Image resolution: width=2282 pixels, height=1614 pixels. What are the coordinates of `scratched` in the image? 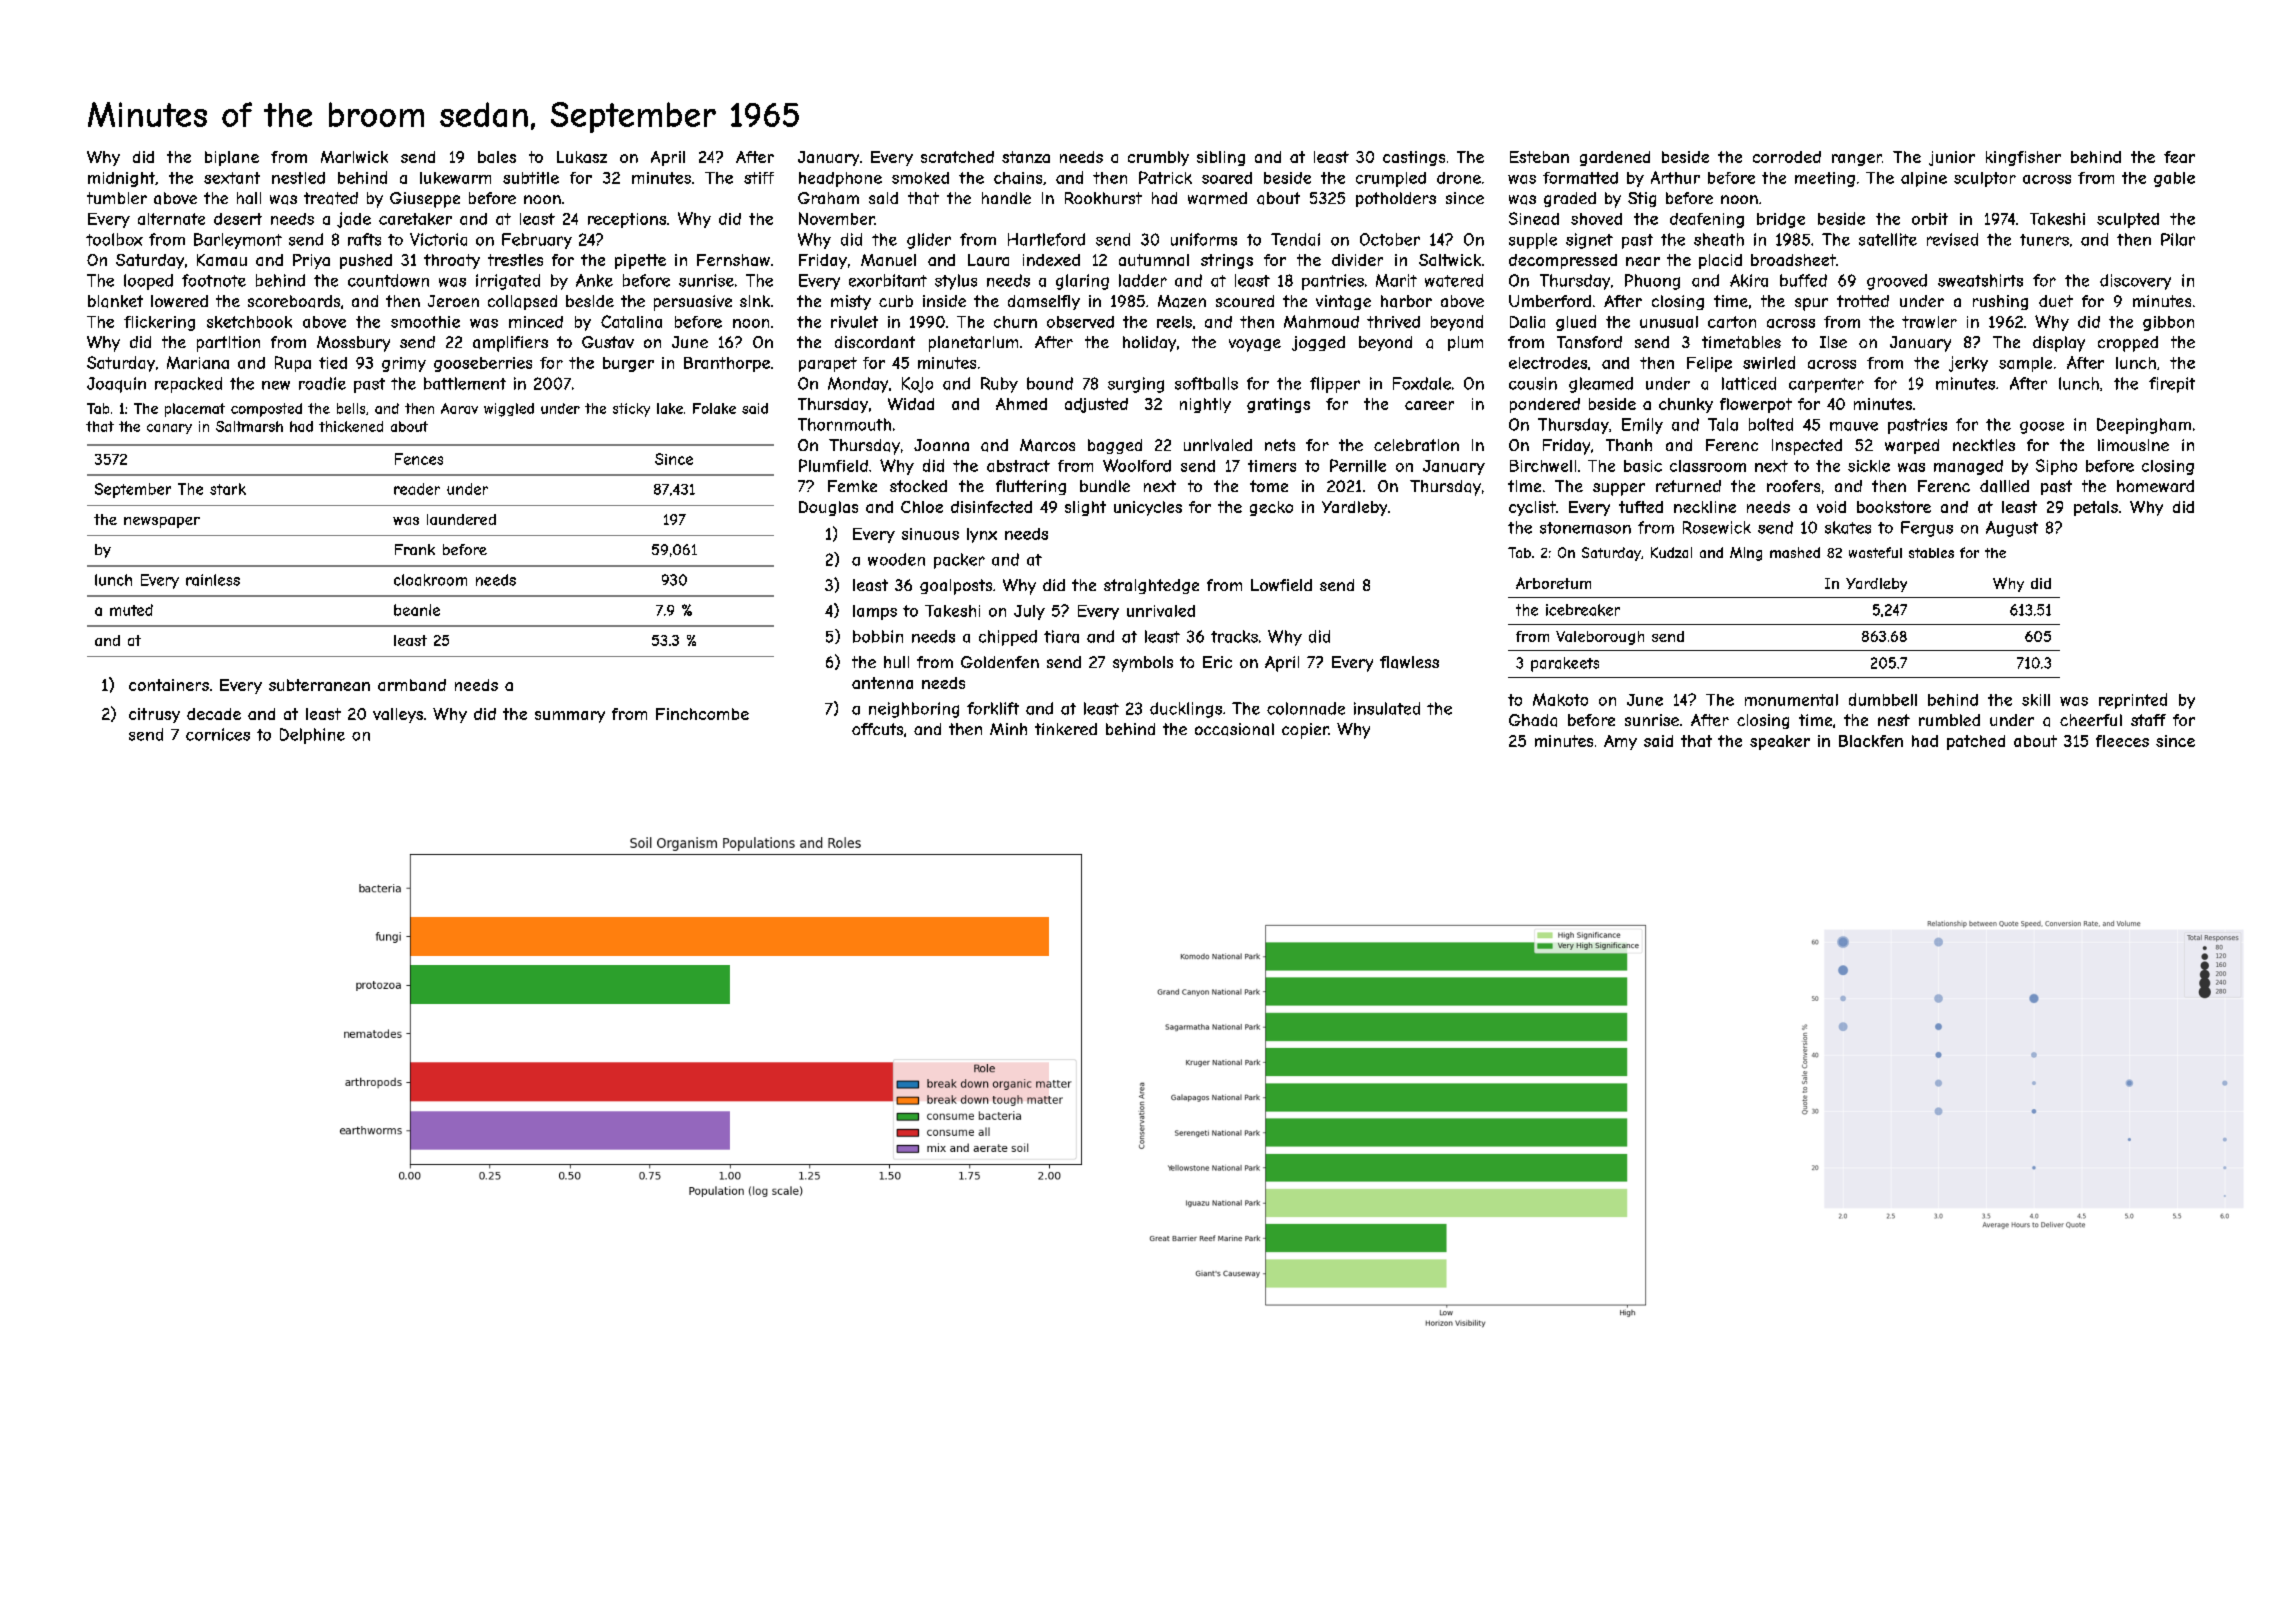 It's located at (957, 157).
